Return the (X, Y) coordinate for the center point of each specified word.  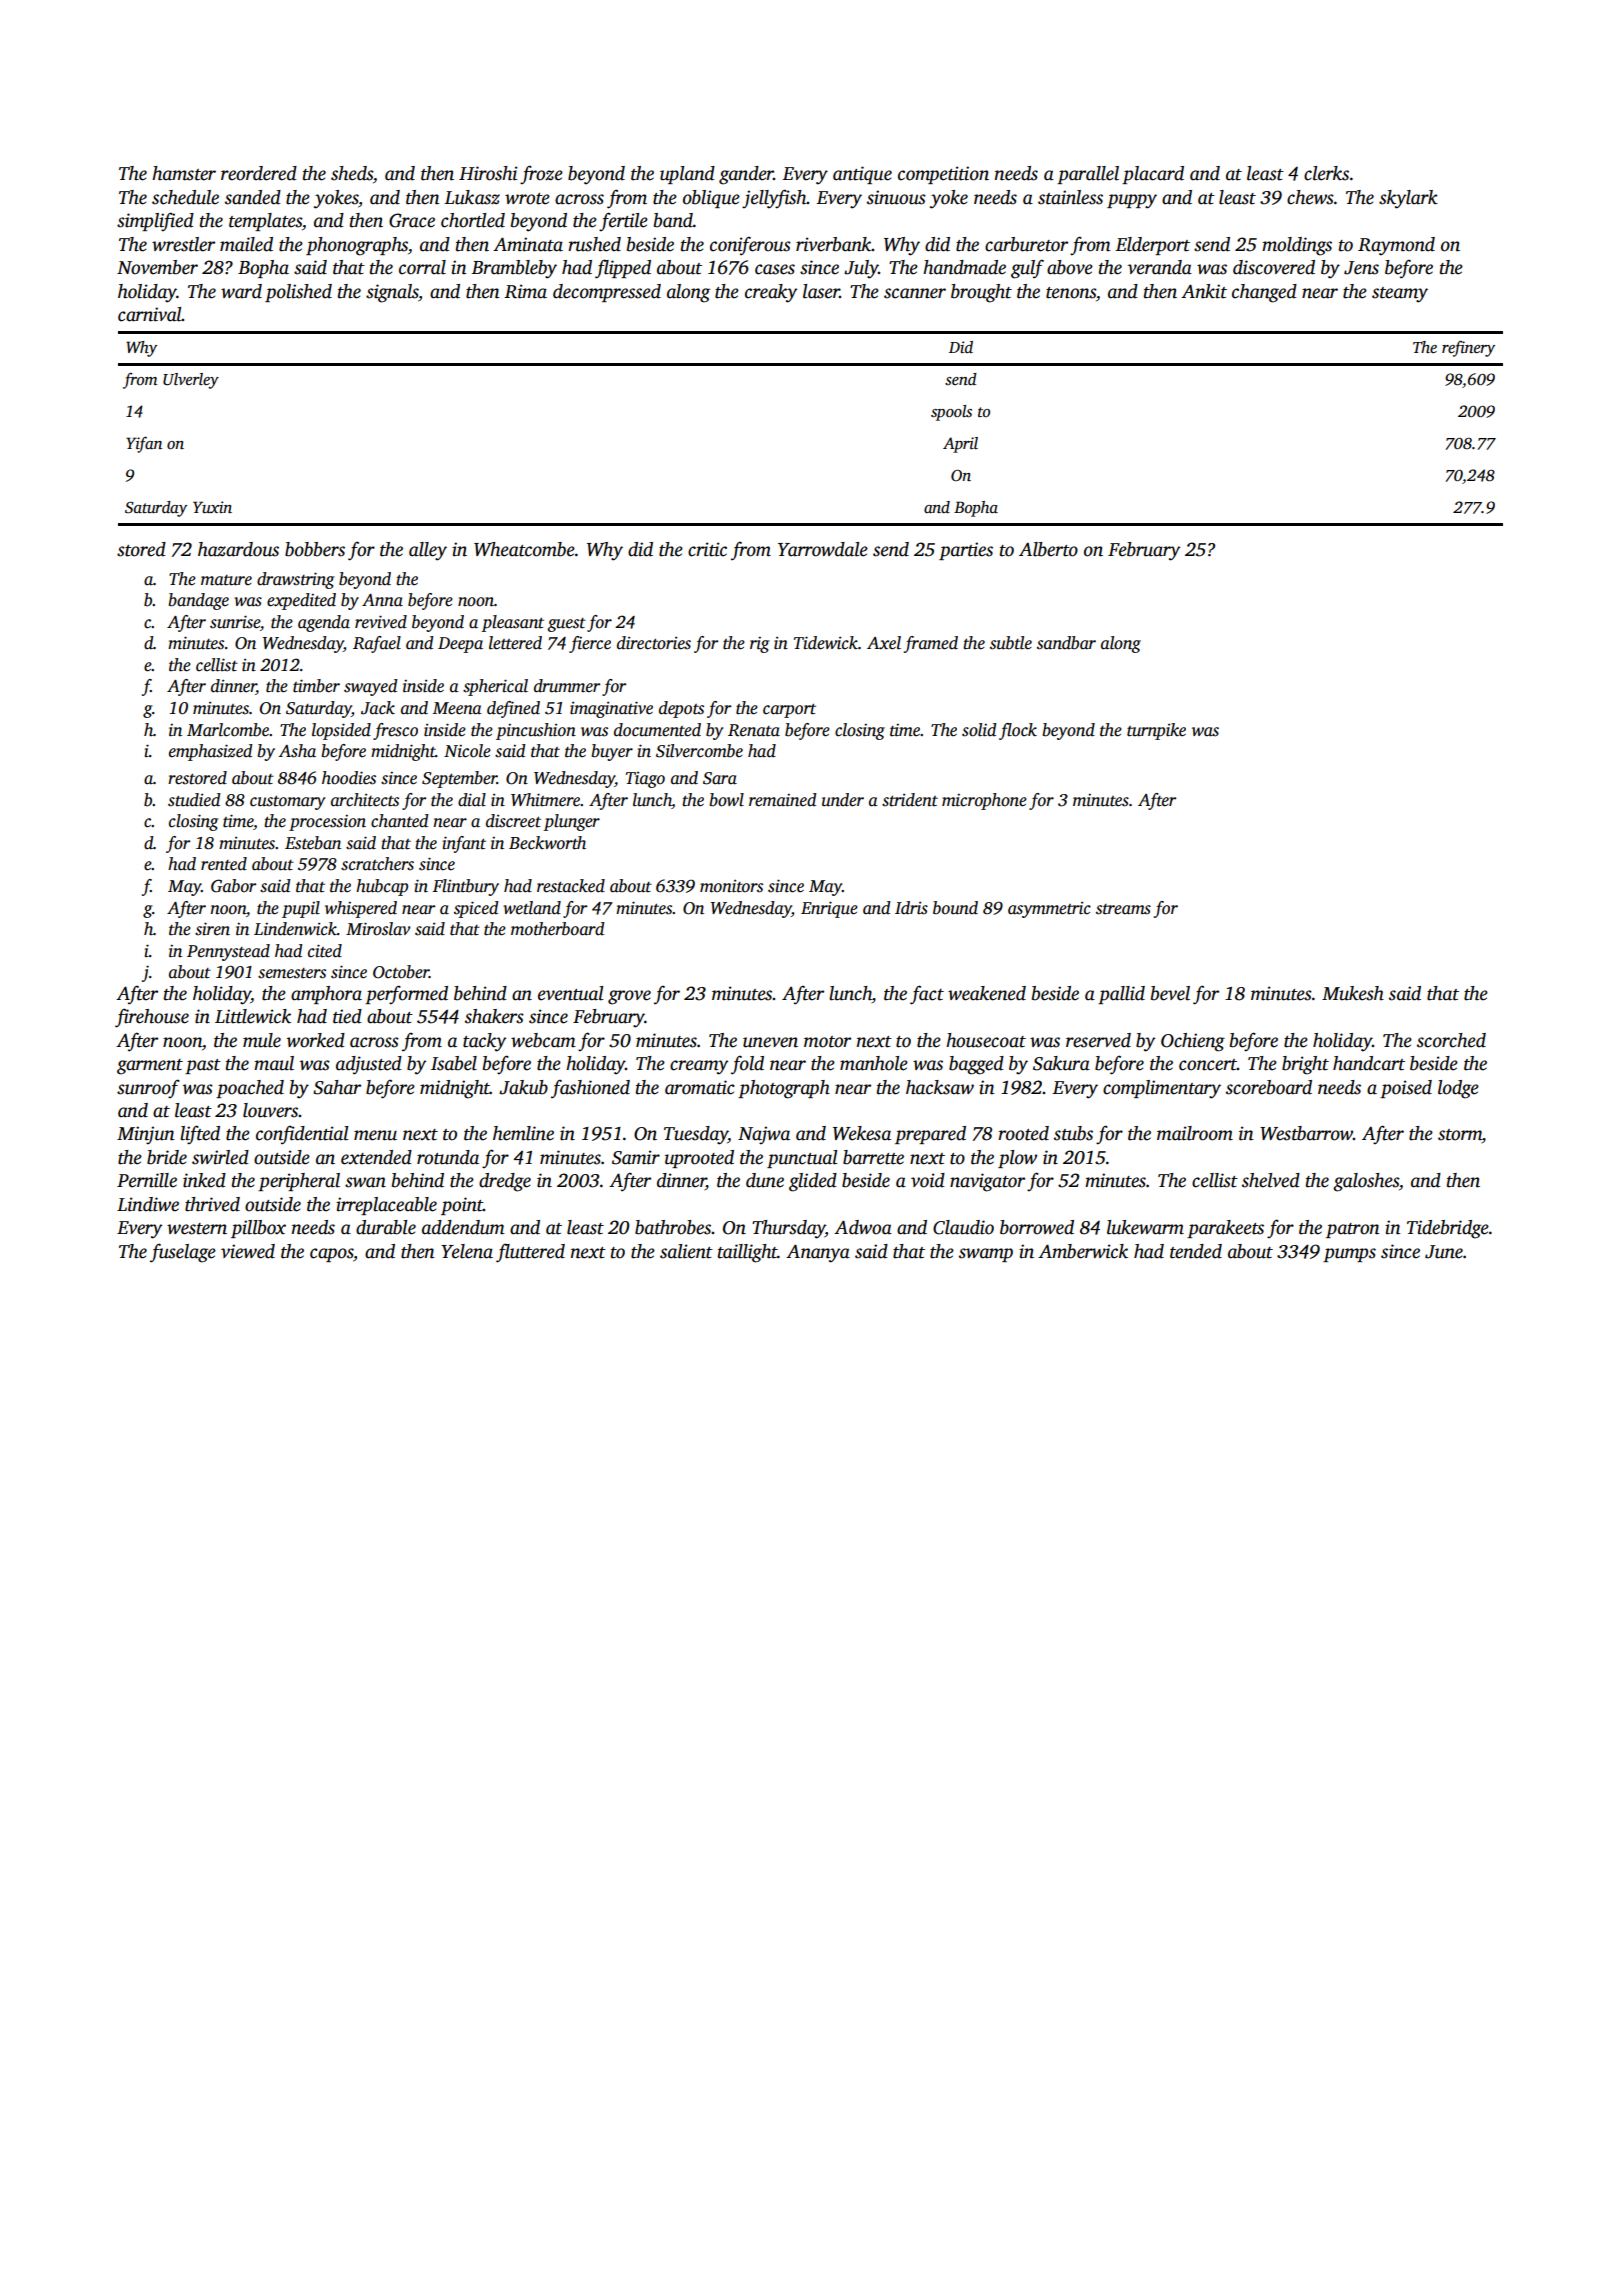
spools (951, 413)
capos (332, 1255)
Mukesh (1353, 993)
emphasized (211, 752)
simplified (155, 222)
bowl (726, 800)
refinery (1468, 348)
